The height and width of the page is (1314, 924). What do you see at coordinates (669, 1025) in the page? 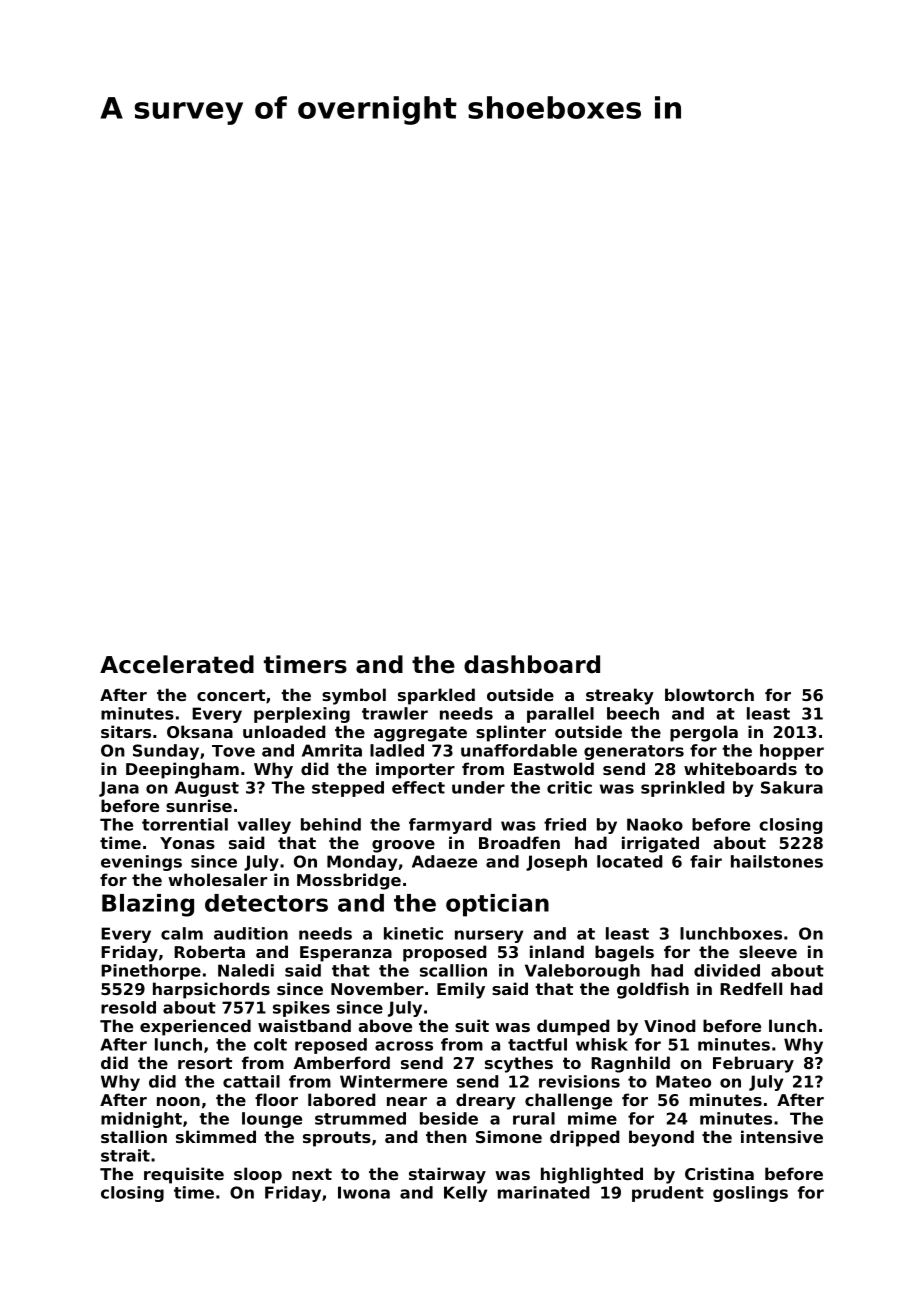
I see `Vinod` at bounding box center [669, 1025].
